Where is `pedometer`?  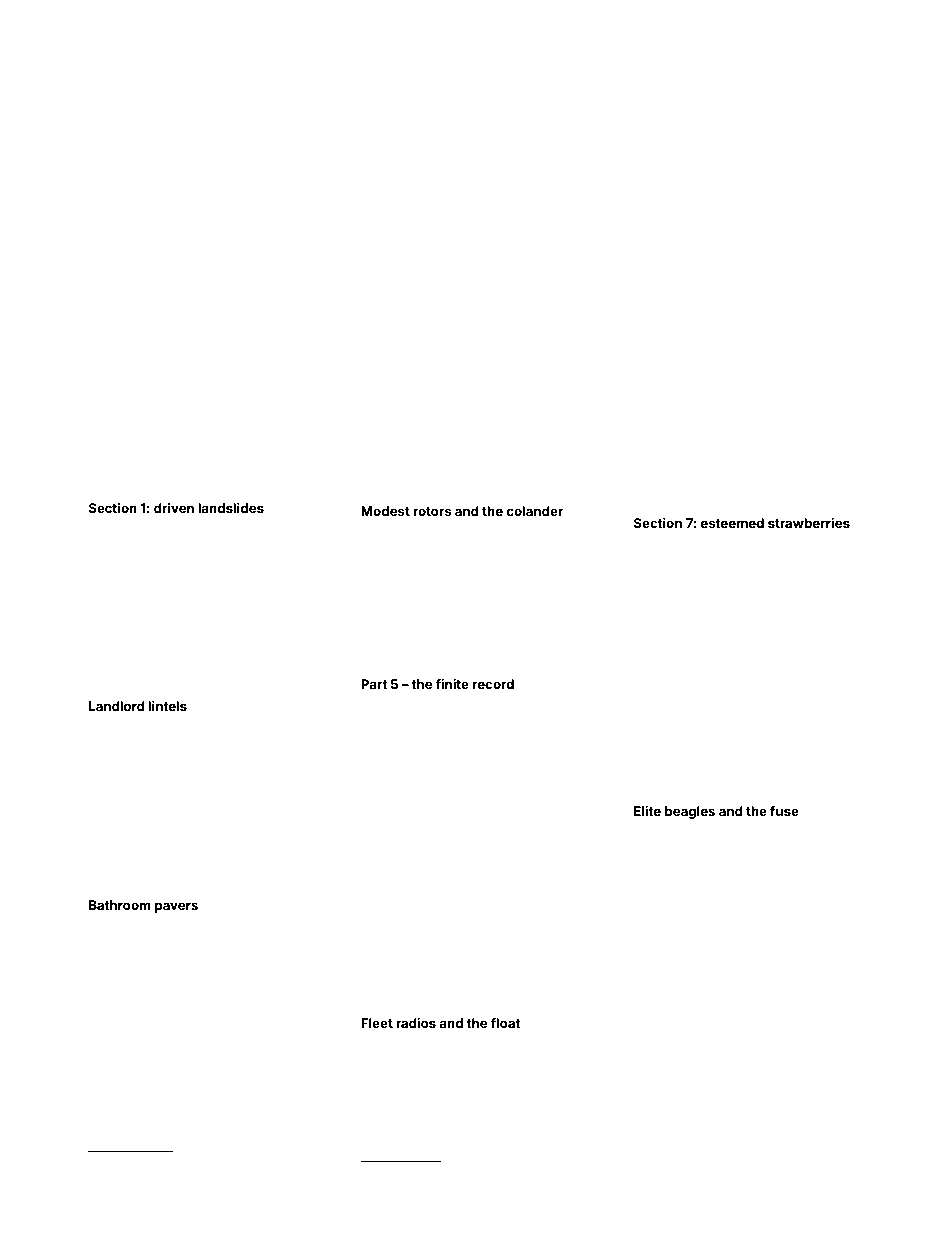
pedometer is located at coordinates (179, 675).
